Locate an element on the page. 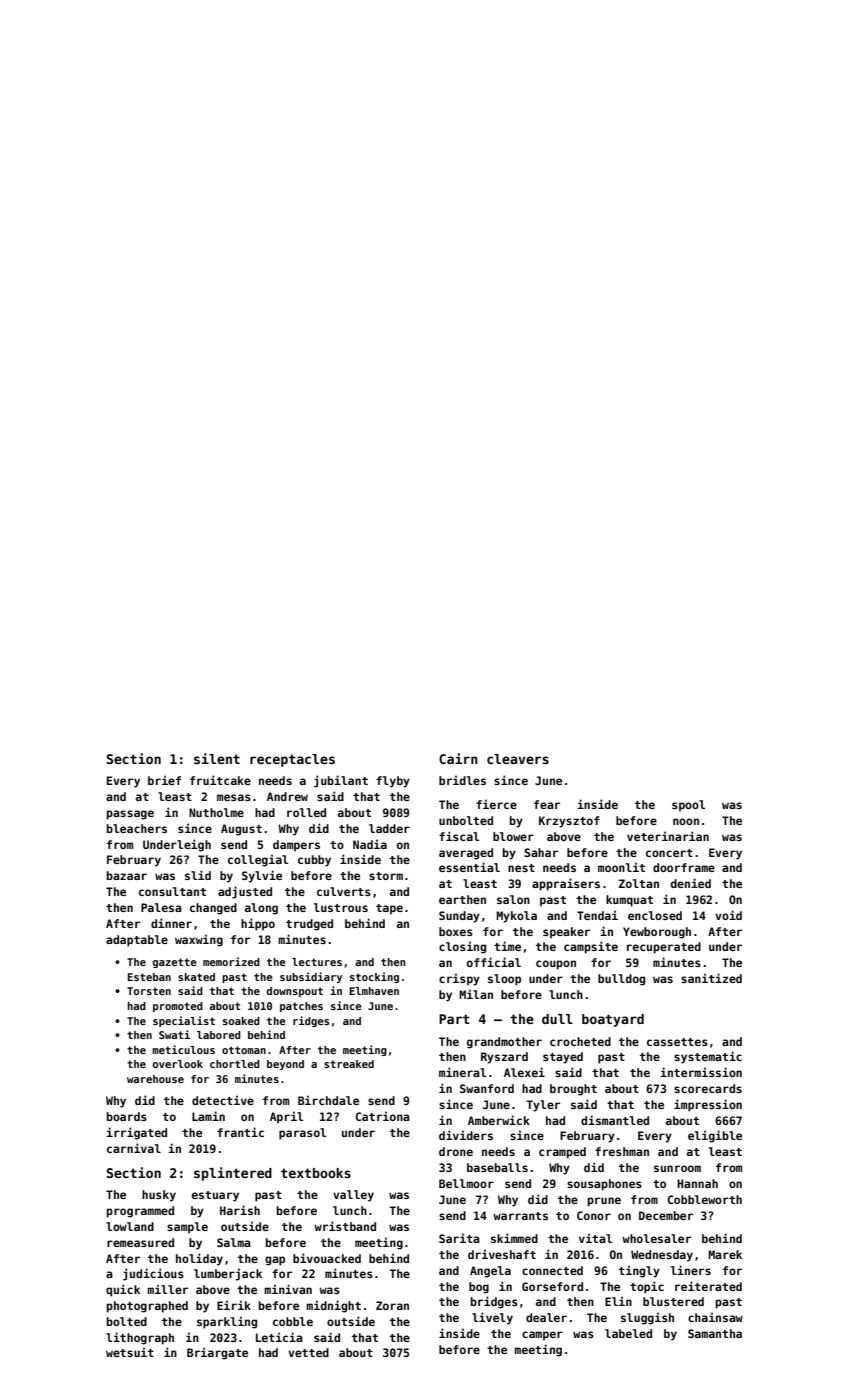 The height and width of the image is (1400, 849). Swati is located at coordinates (174, 1034).
